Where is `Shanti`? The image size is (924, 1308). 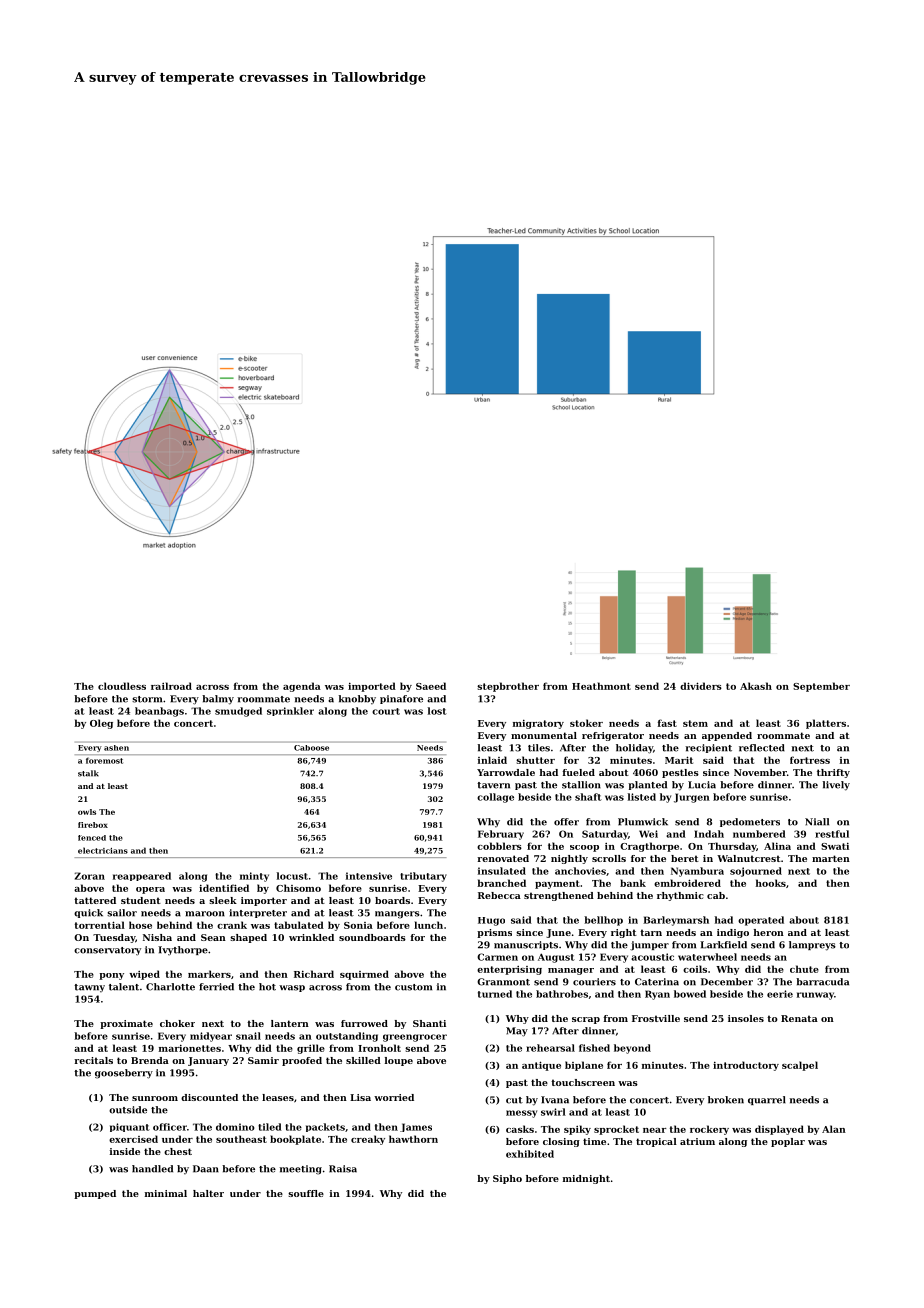 Shanti is located at coordinates (429, 1023).
